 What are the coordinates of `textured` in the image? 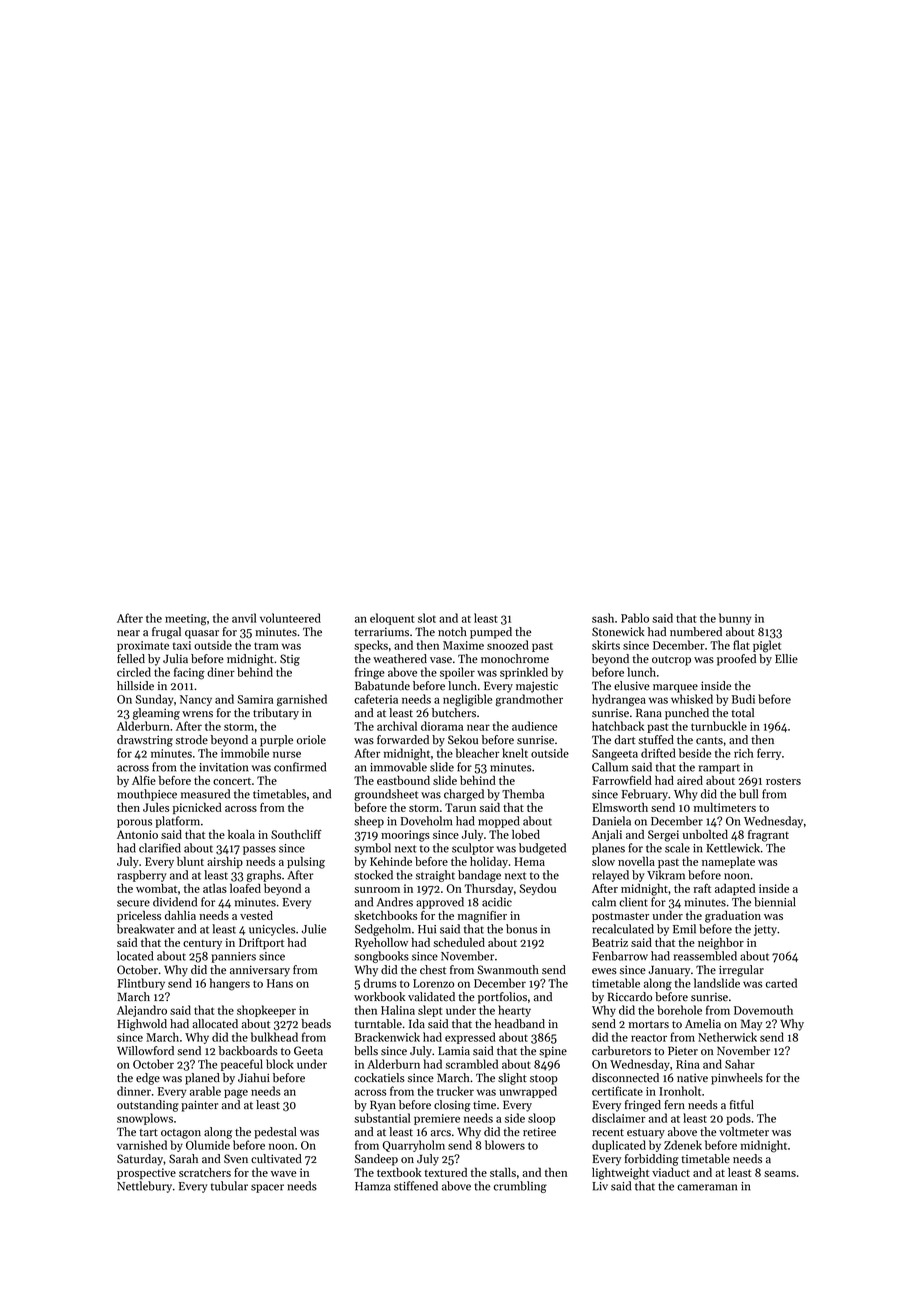 It's located at (446, 1172).
